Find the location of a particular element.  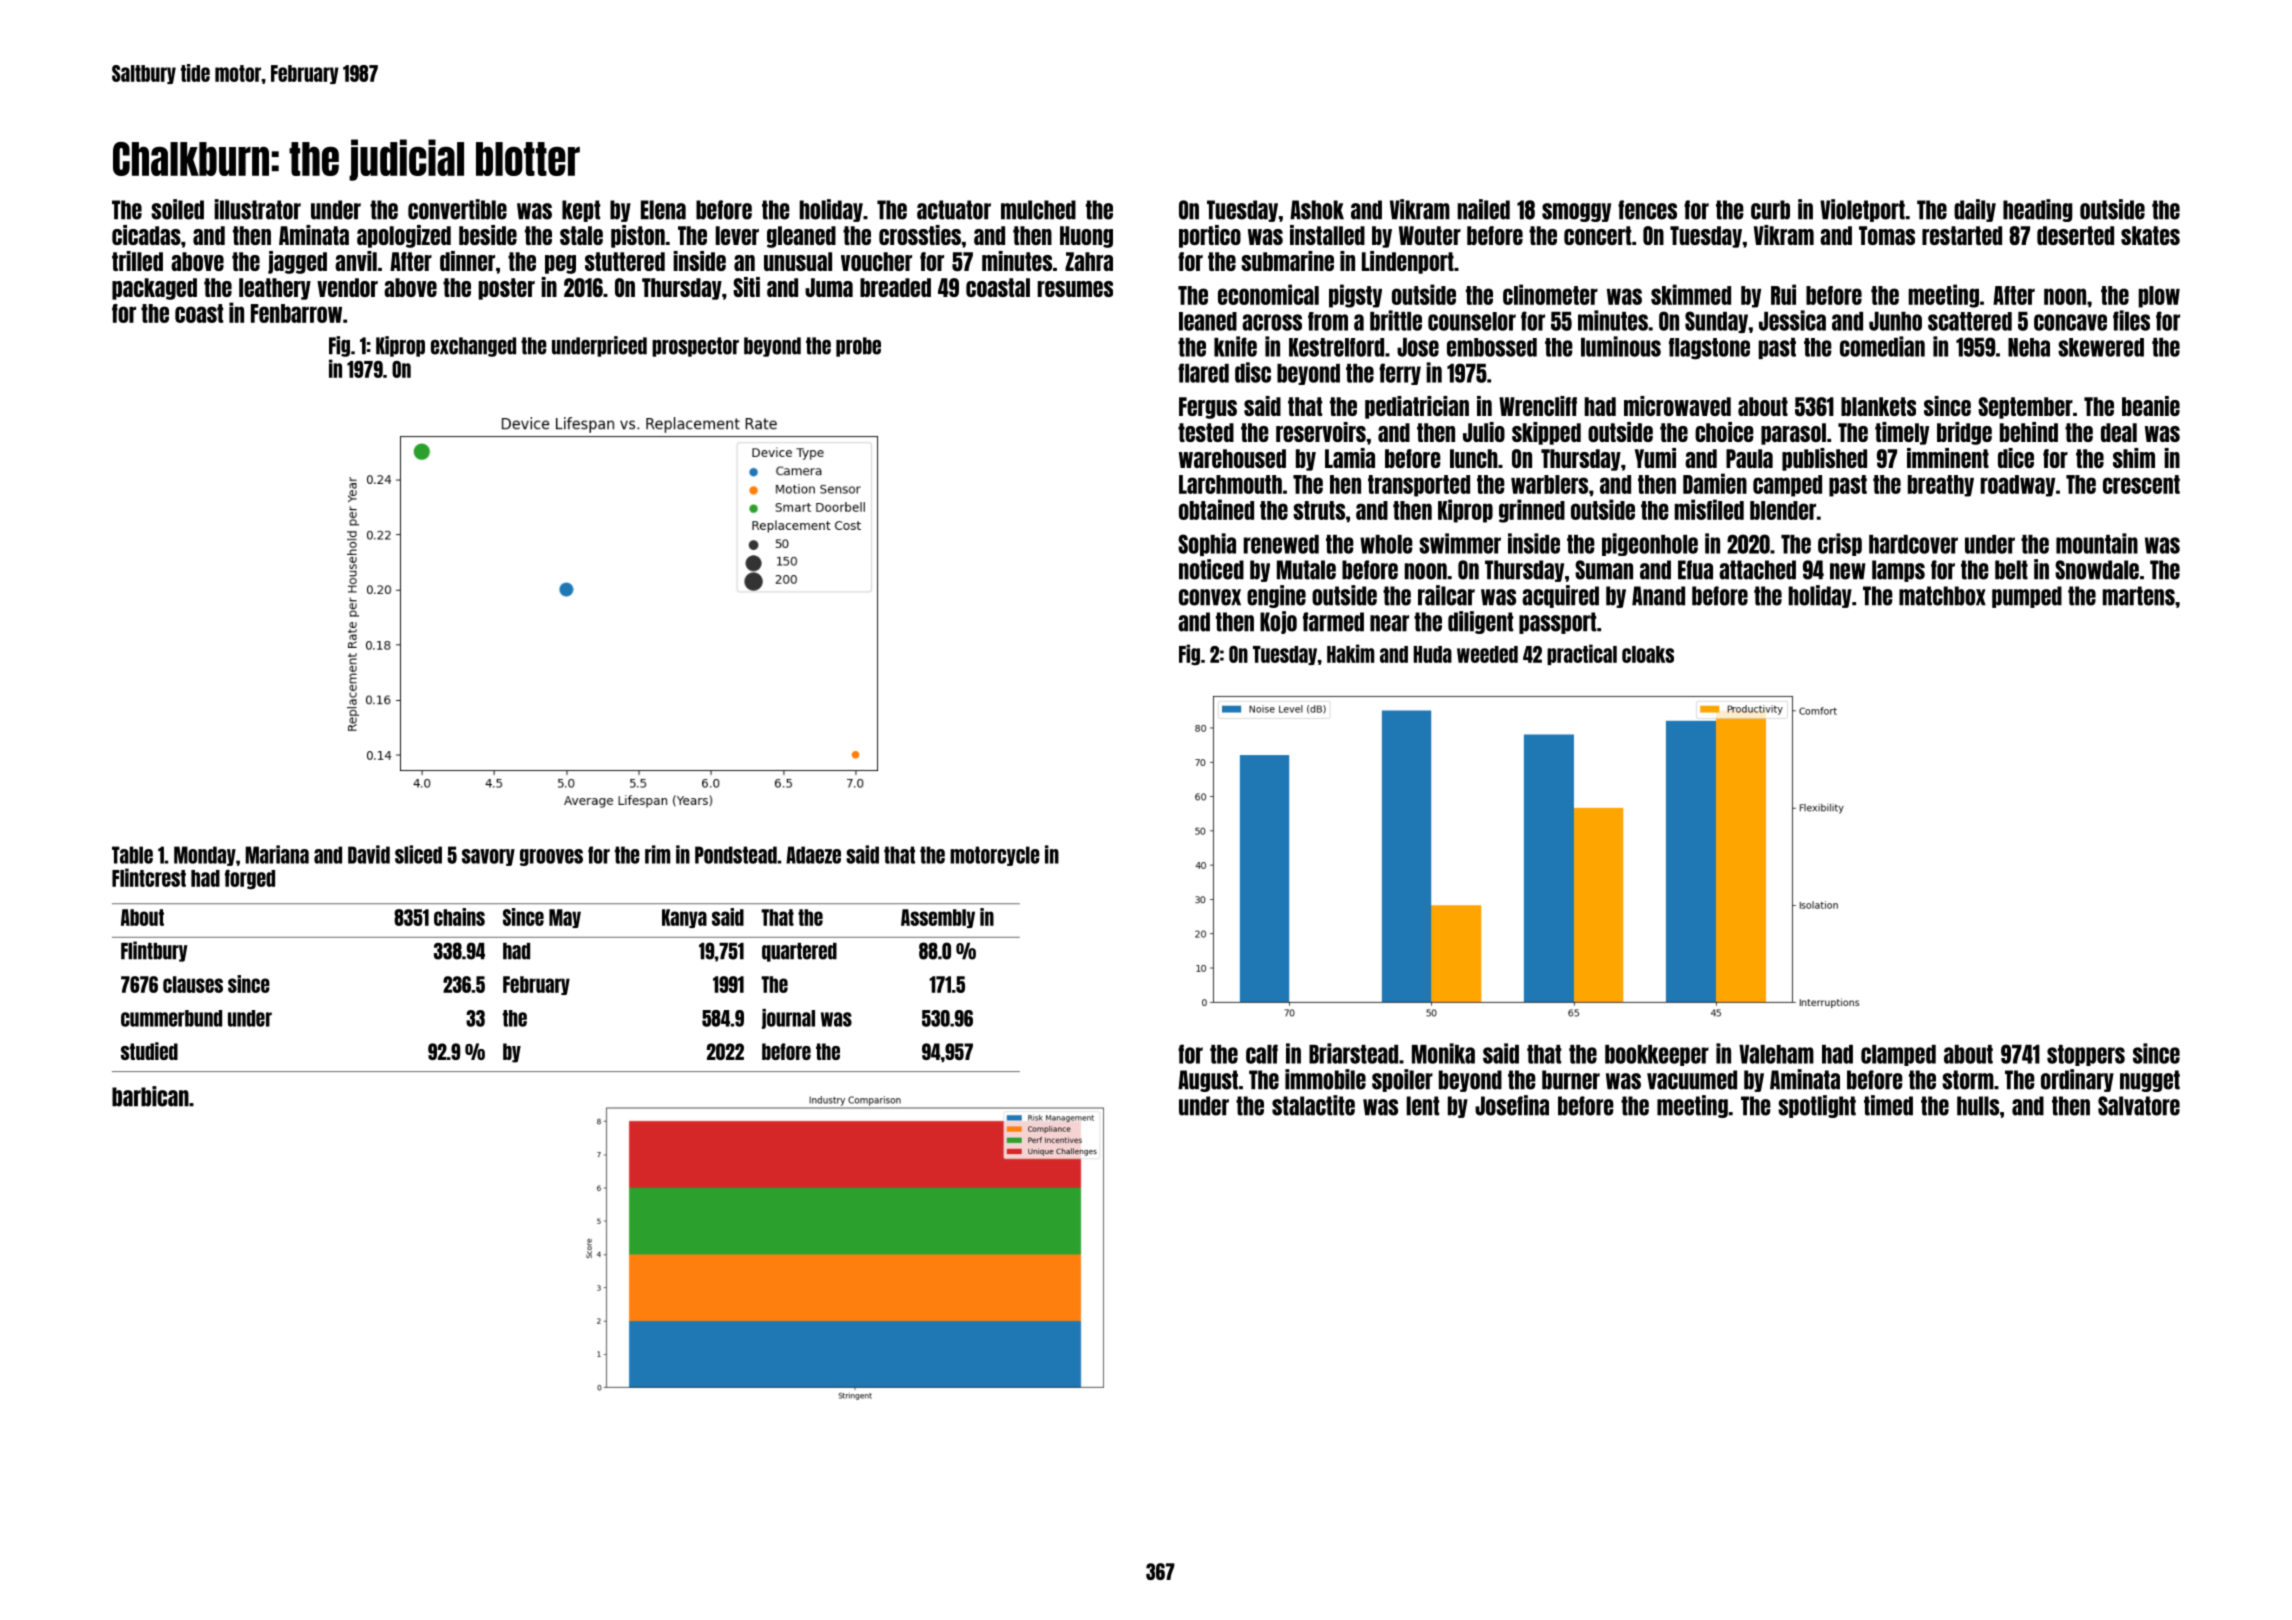

Pondstead is located at coordinates (736, 855).
